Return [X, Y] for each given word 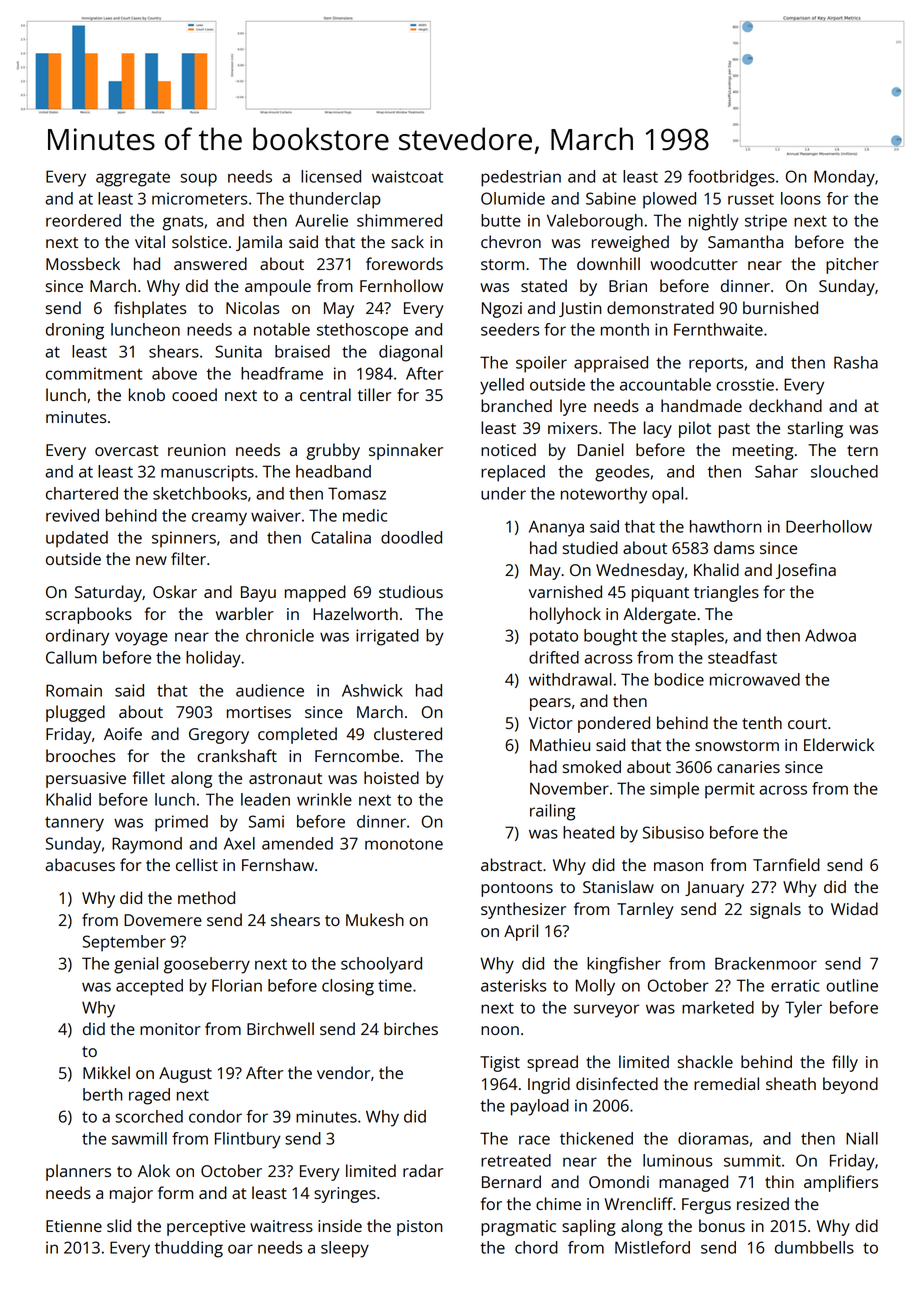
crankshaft [237, 755]
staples [697, 637]
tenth [762, 722]
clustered [408, 733]
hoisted [391, 777]
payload [540, 1107]
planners [78, 1172]
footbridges [731, 178]
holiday [213, 659]
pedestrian [521, 178]
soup [199, 180]
